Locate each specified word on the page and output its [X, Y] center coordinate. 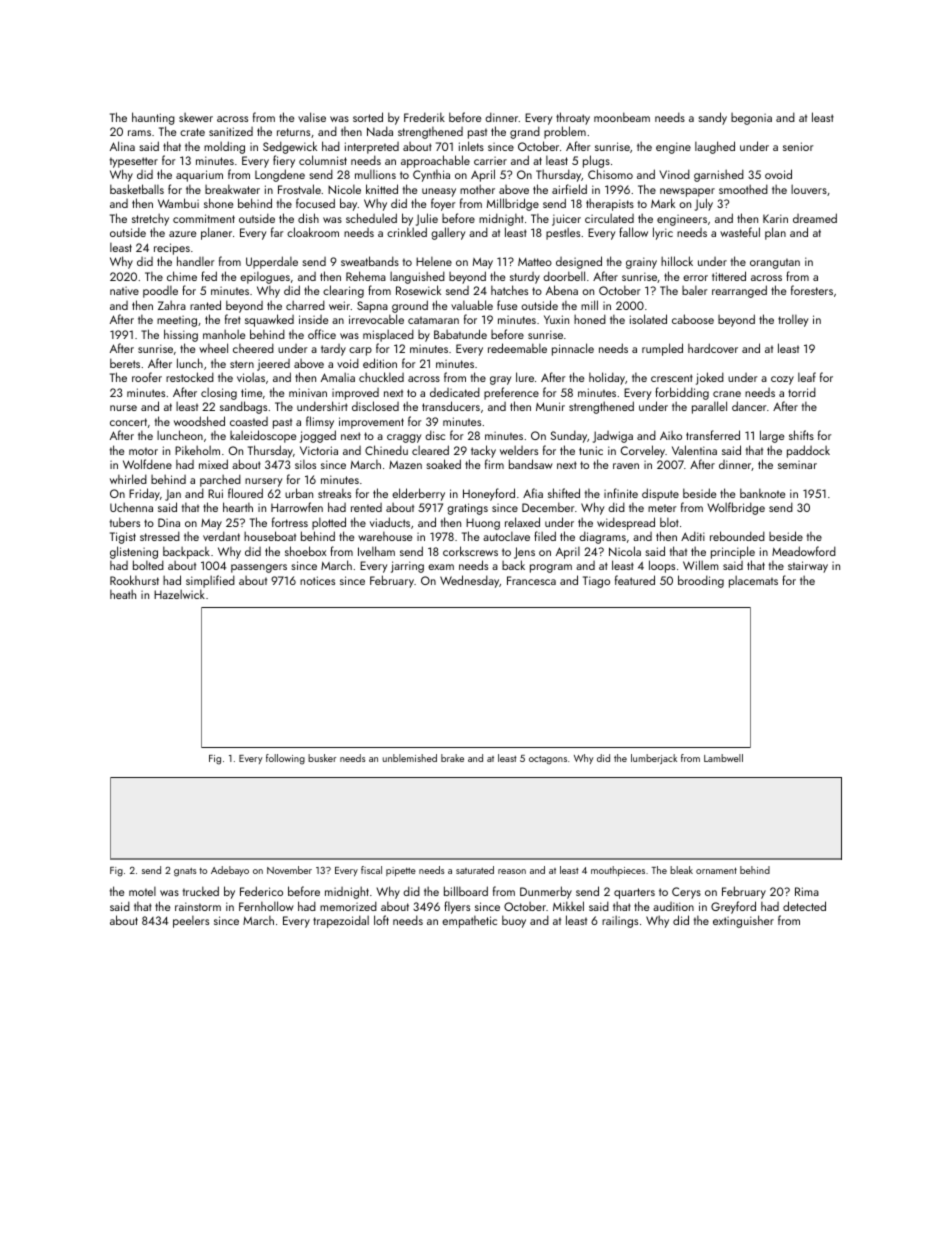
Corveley [643, 451]
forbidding [682, 393]
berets [125, 363]
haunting [153, 118]
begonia [751, 119]
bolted [148, 565]
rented [366, 507]
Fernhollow [266, 906]
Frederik [424, 117]
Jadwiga [613, 437]
